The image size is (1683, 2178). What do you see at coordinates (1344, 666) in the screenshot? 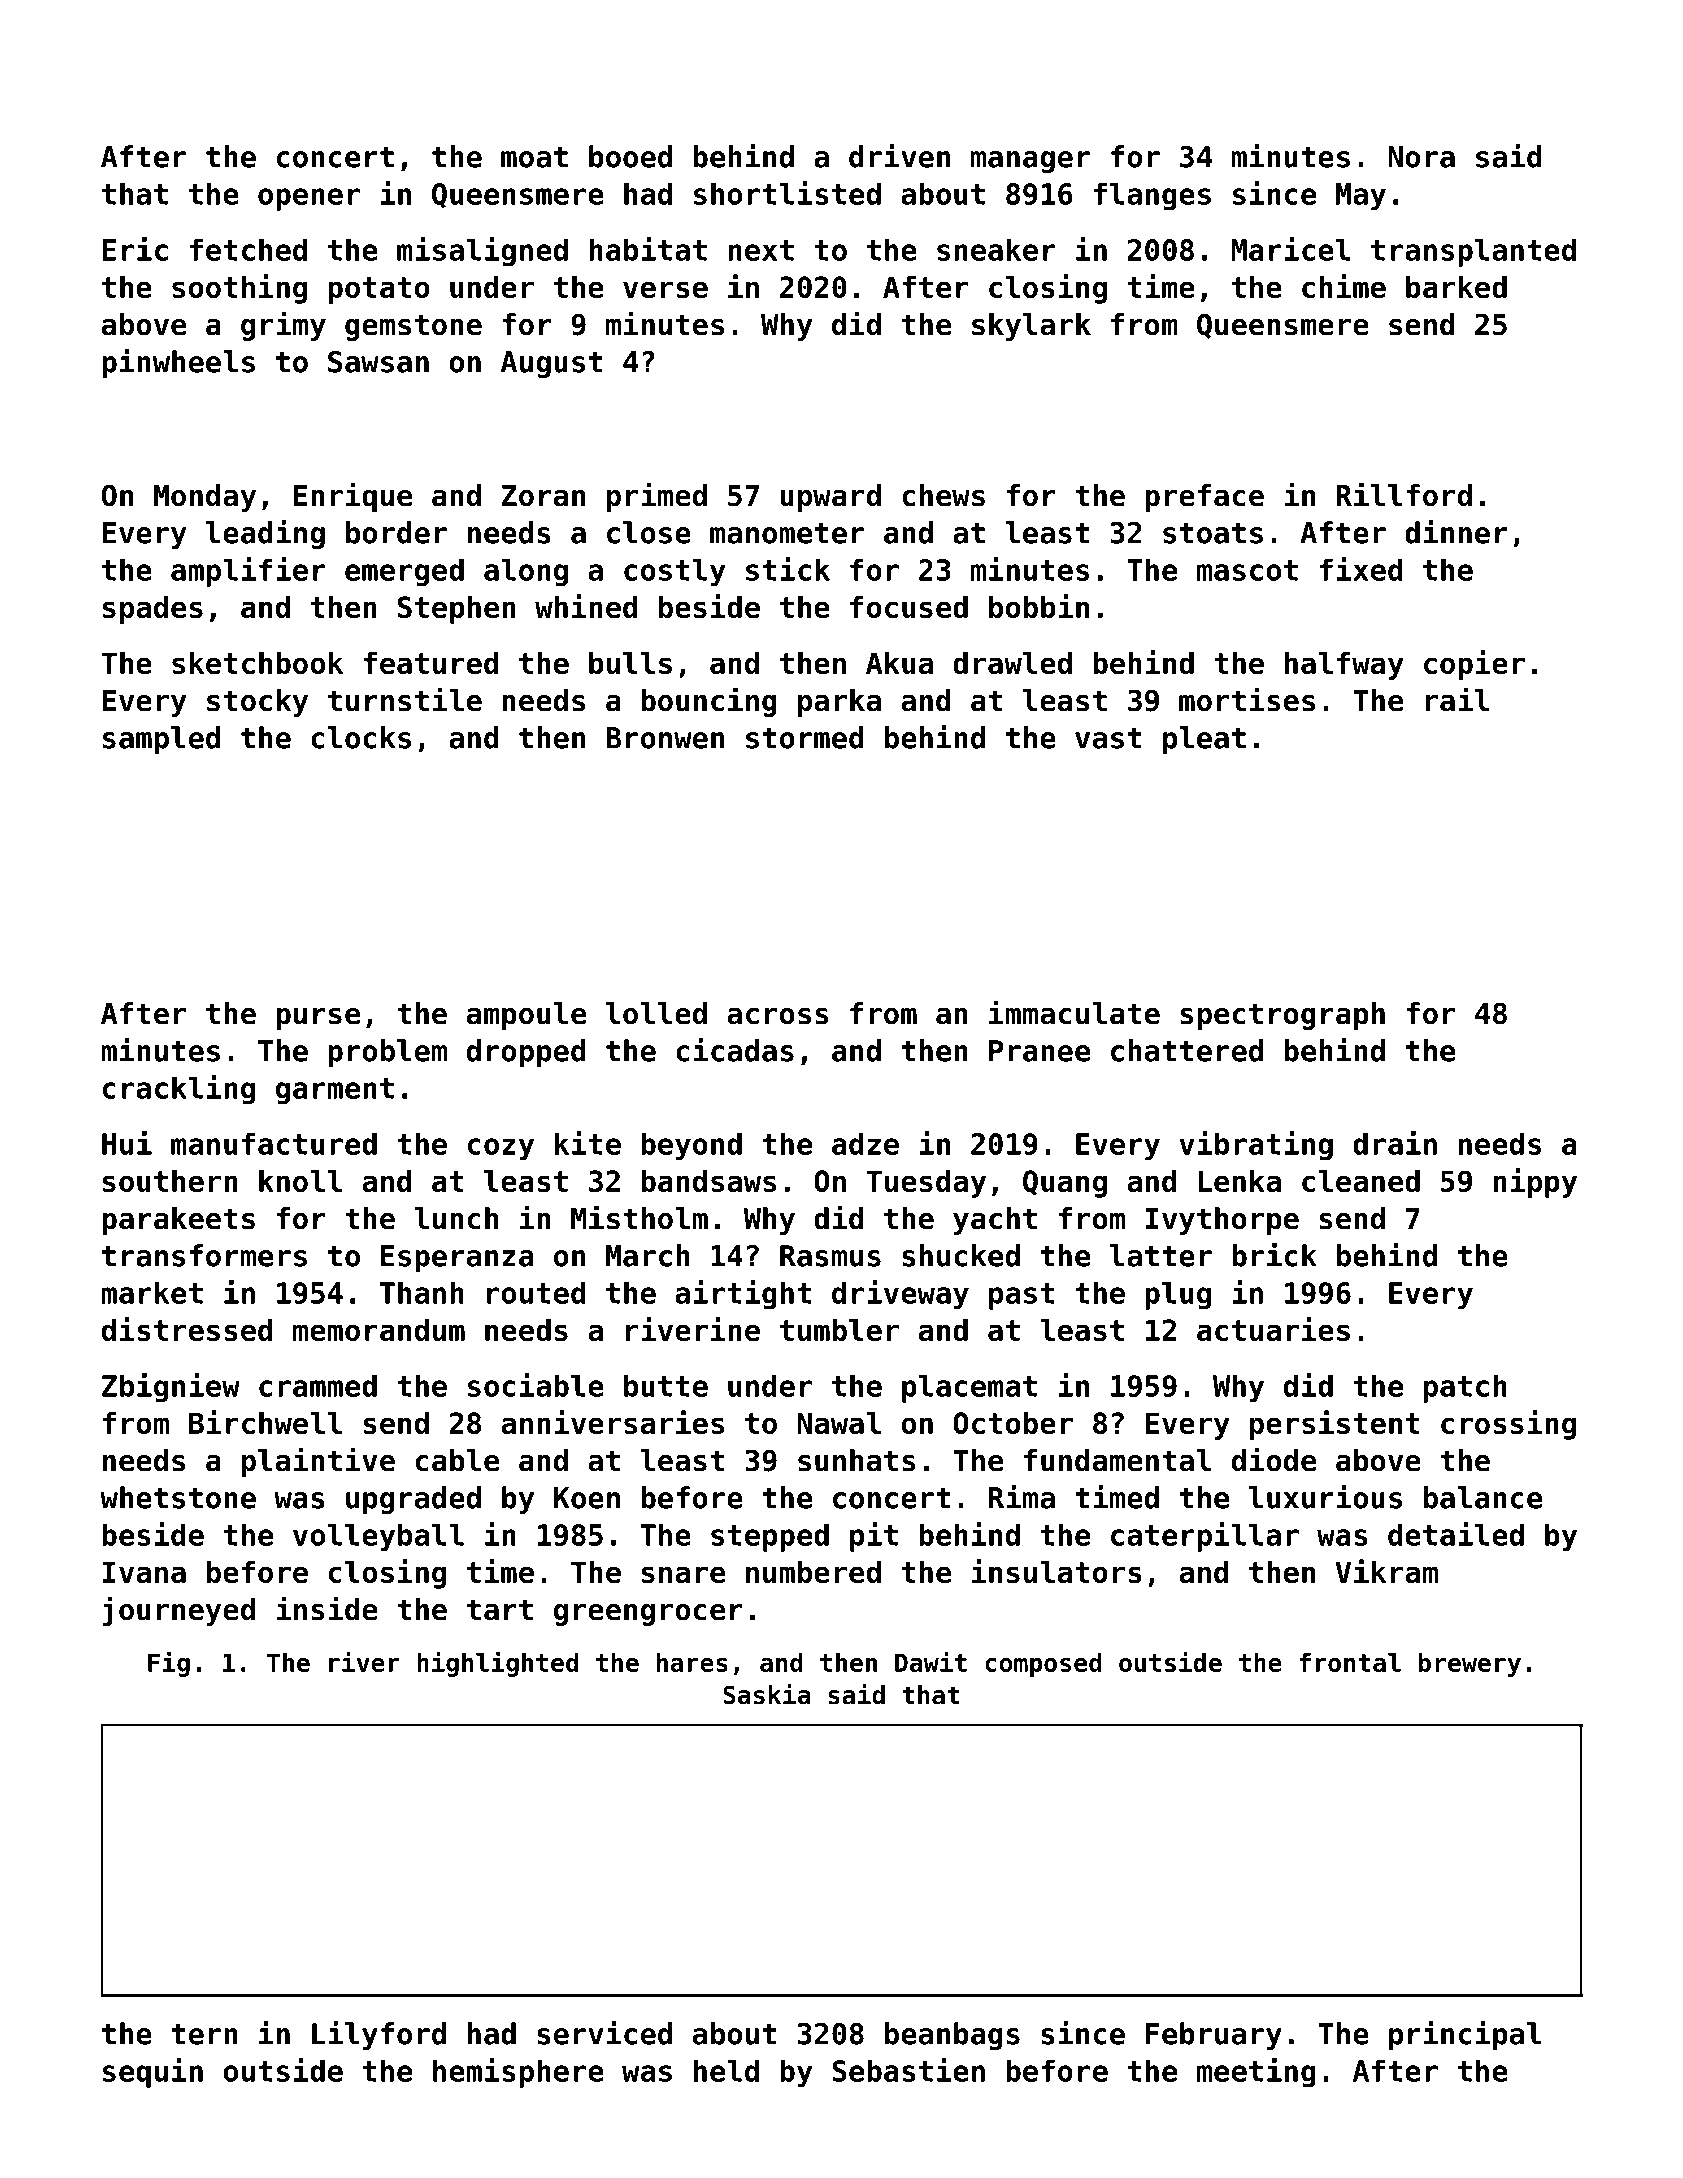
I see `halfway` at bounding box center [1344, 666].
